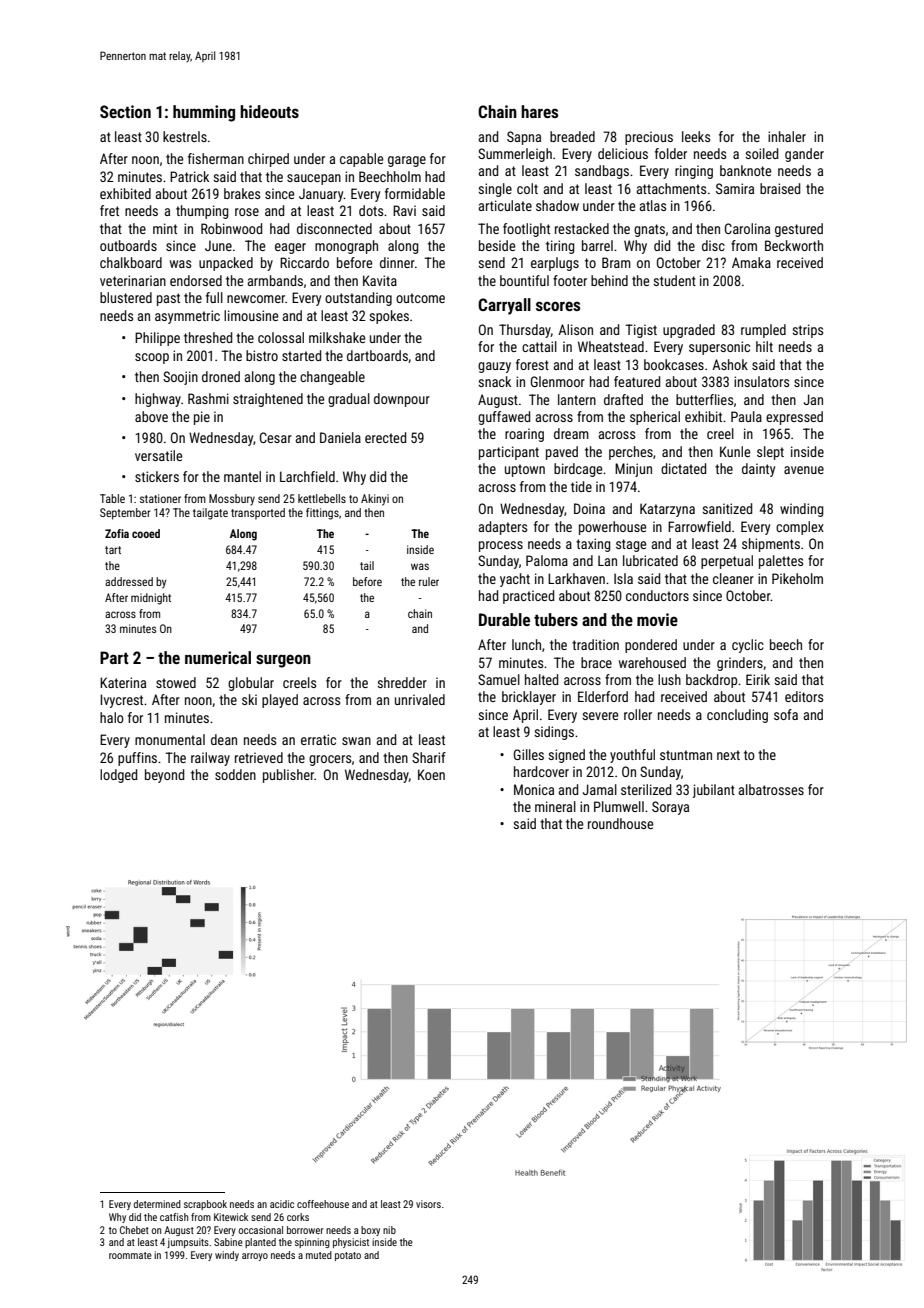 This image has height=1308, width=924. What do you see at coordinates (288, 776) in the image?
I see `publisher` at bounding box center [288, 776].
